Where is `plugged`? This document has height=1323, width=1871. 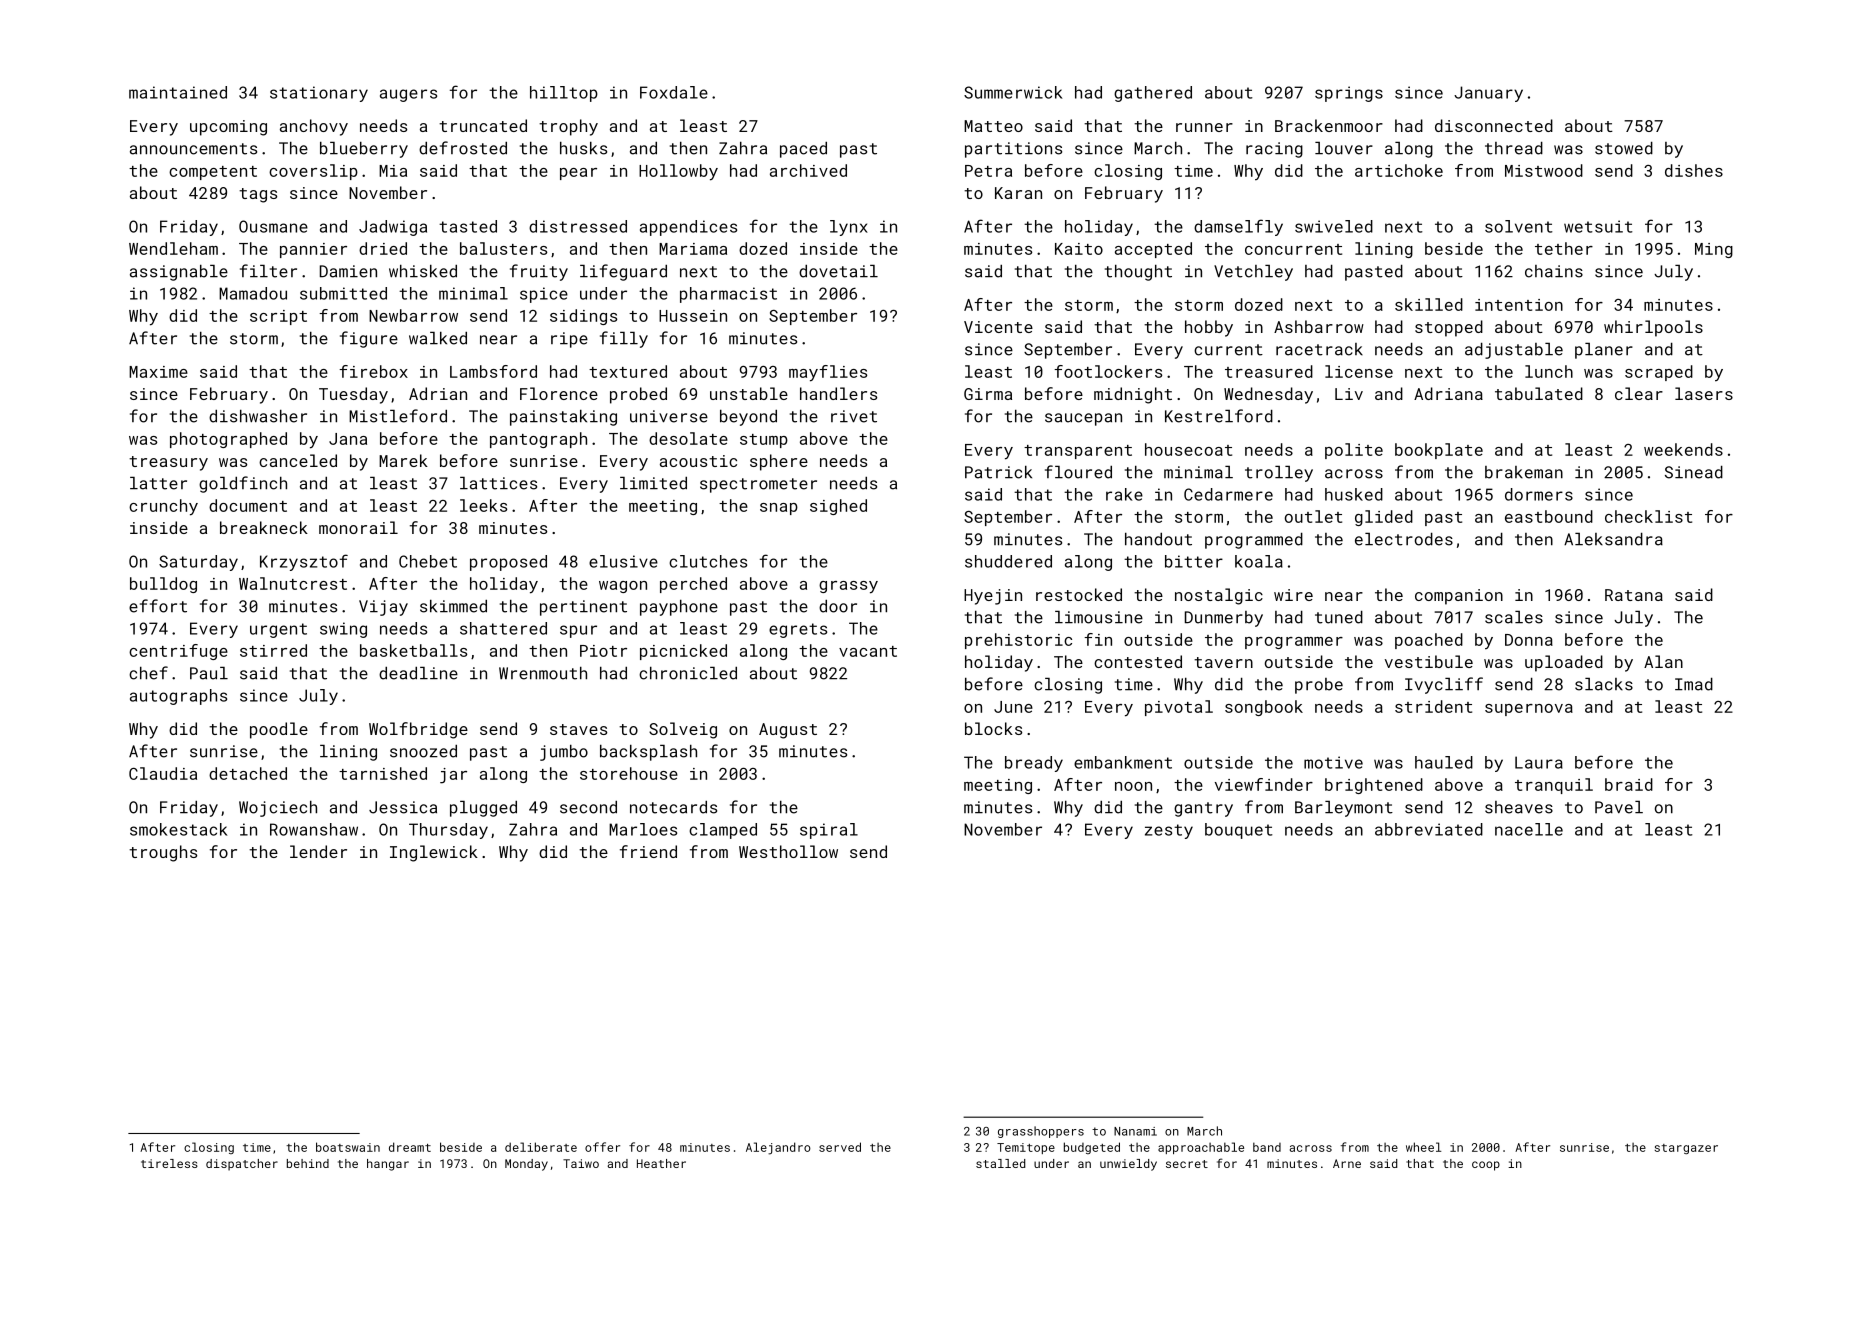
plugged is located at coordinates (483, 809).
